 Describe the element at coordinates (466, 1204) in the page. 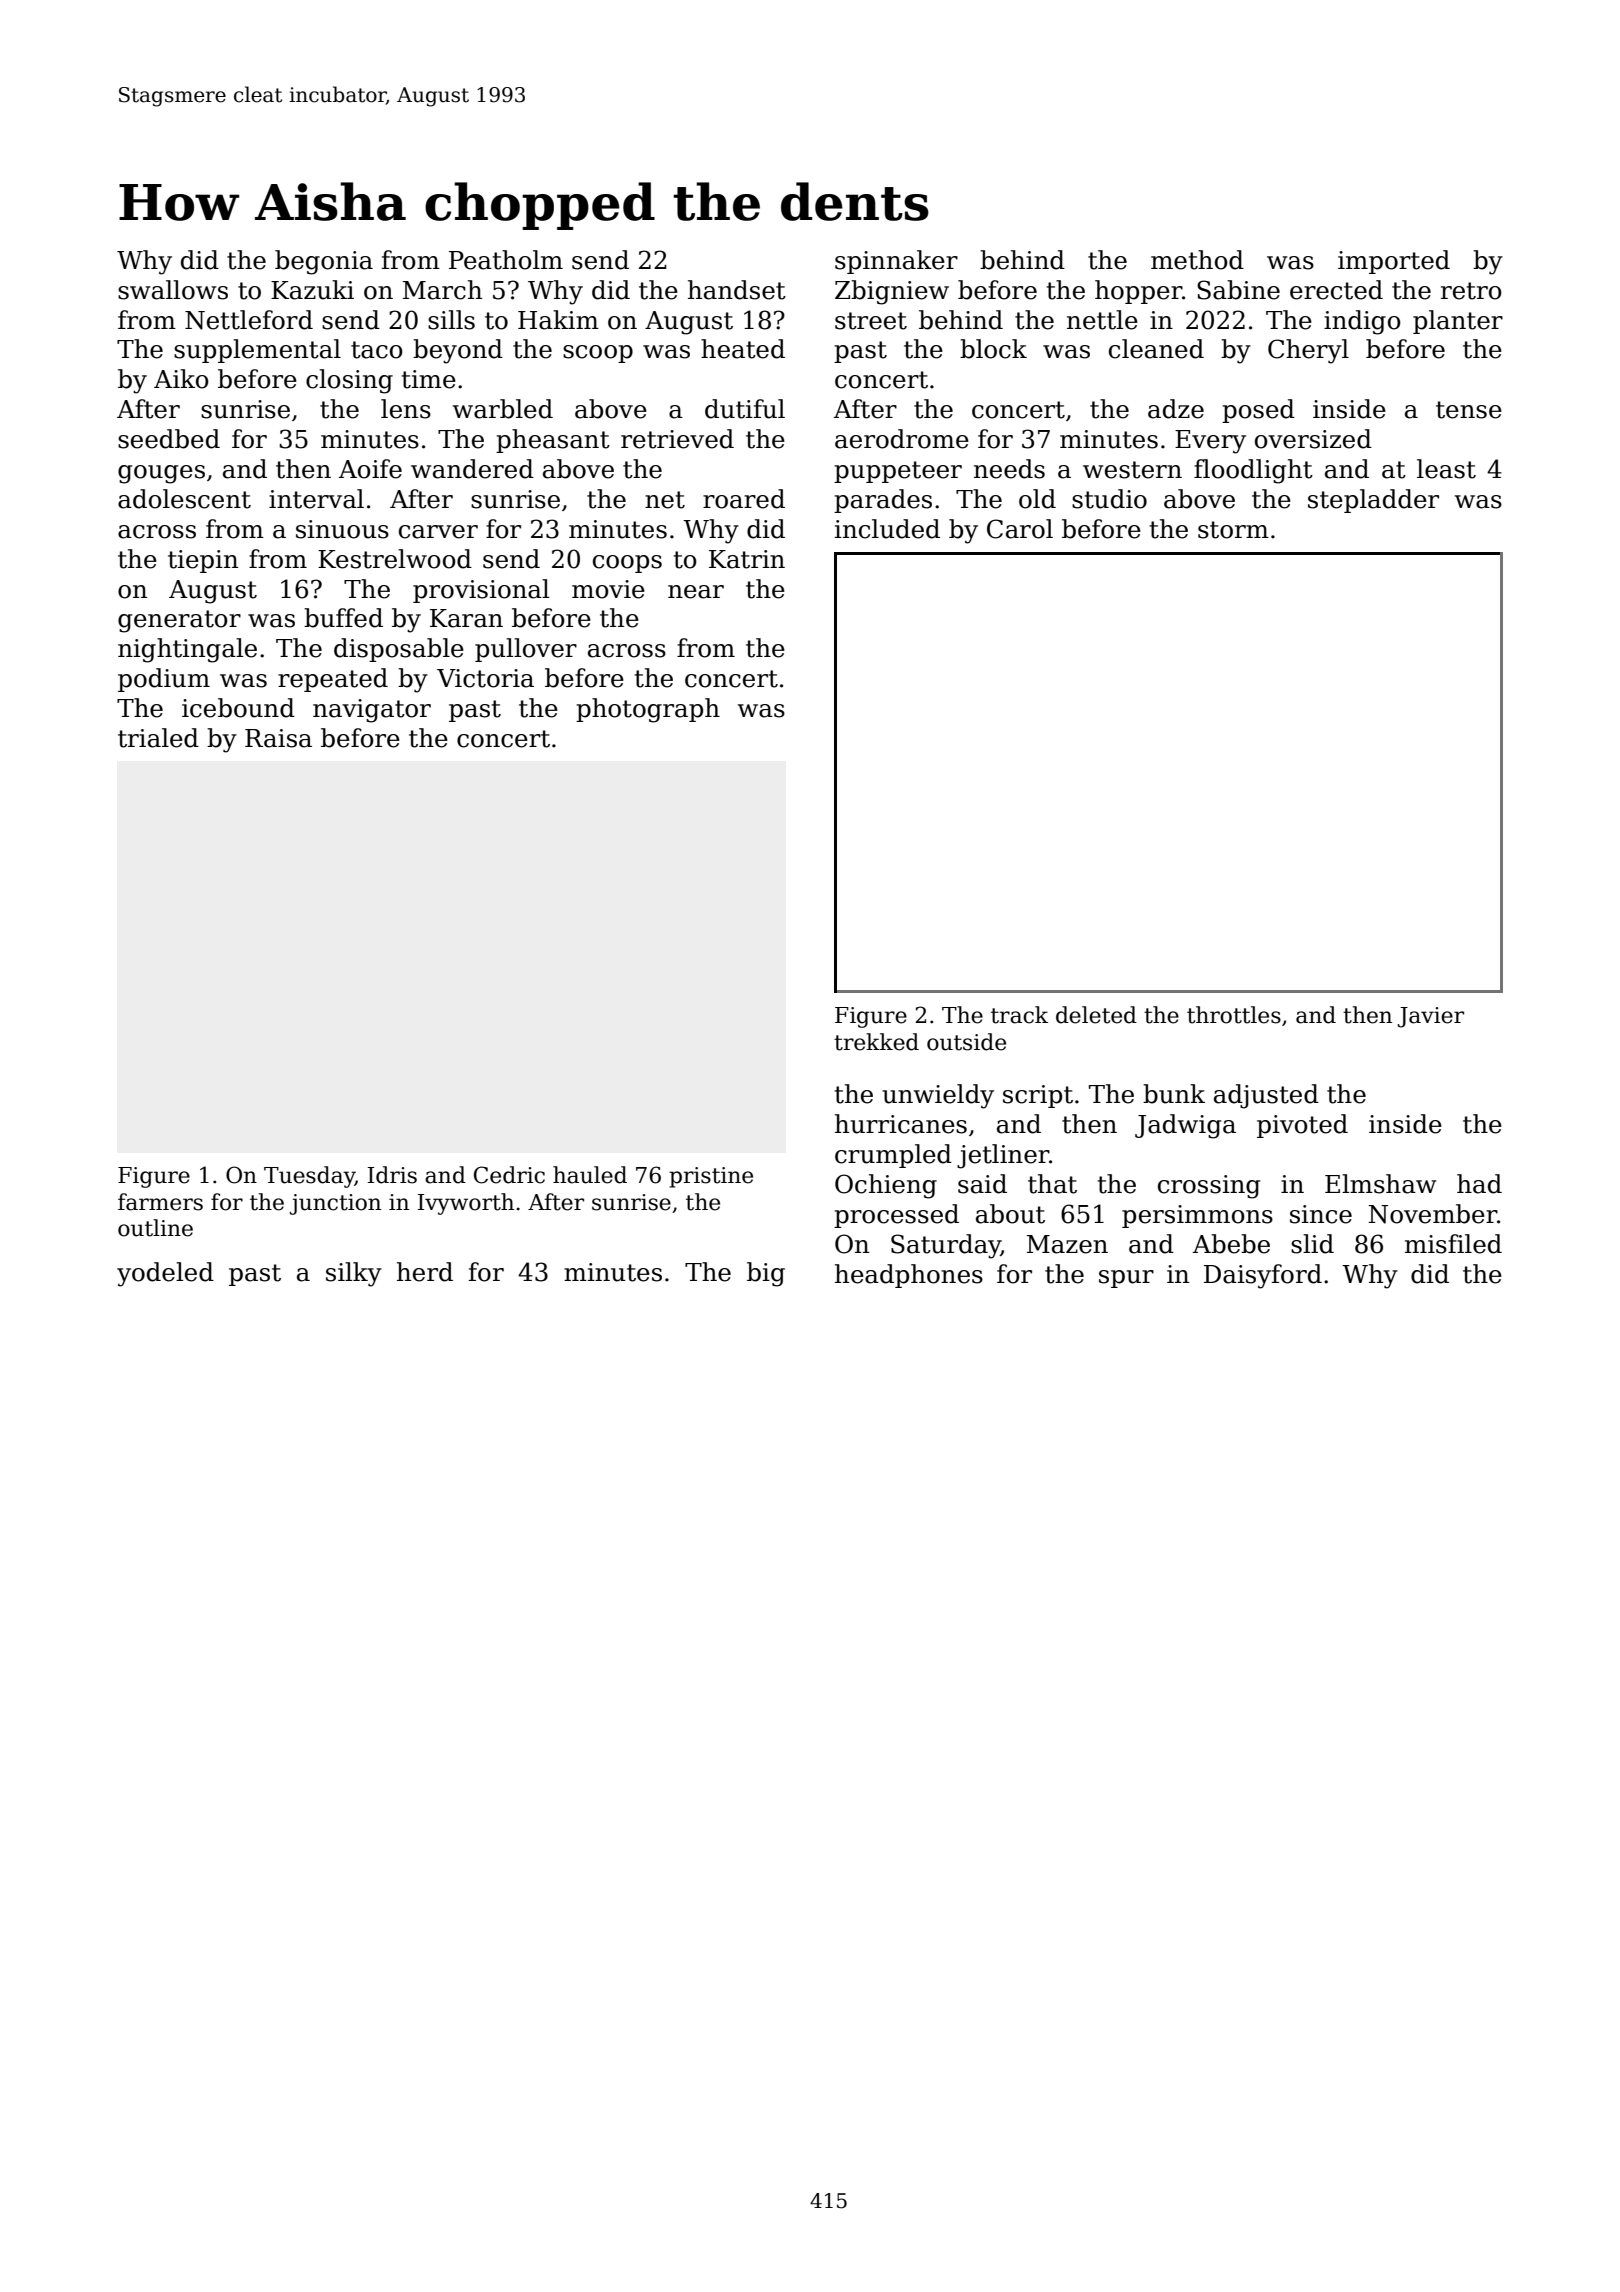

I see `Ivyworth` at that location.
